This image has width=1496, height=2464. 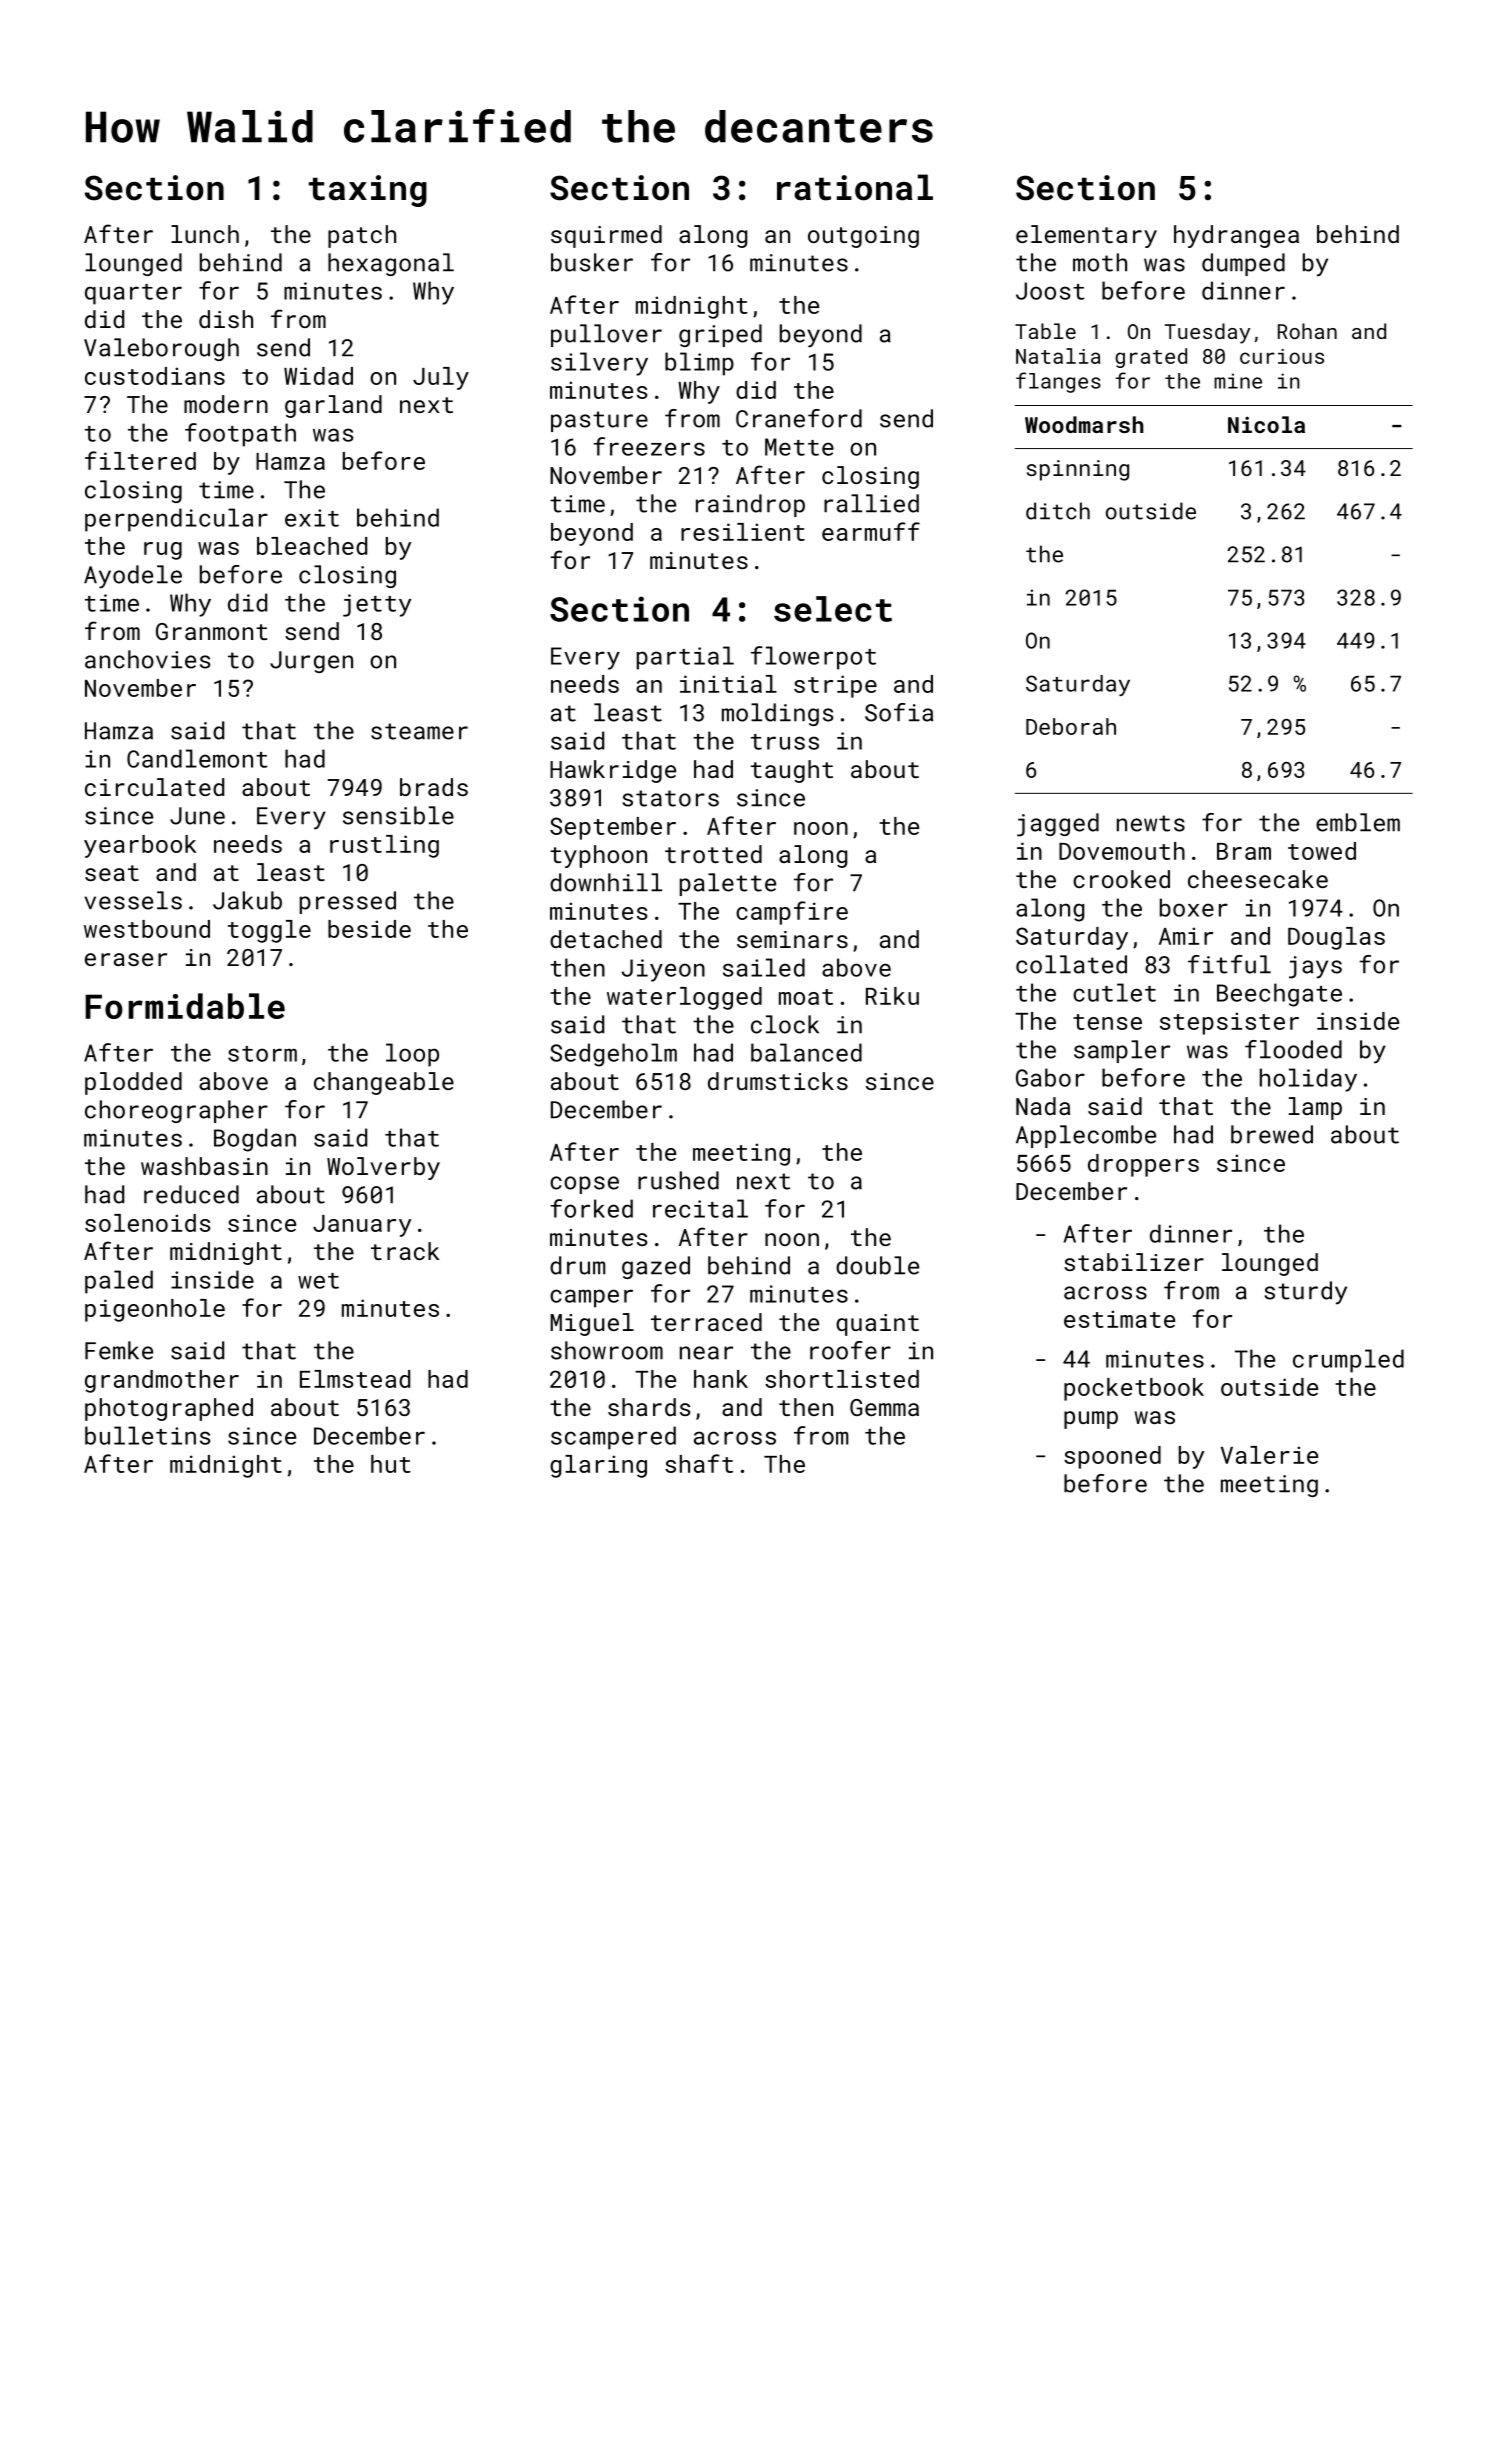 I want to click on quarter, so click(x=133, y=294).
